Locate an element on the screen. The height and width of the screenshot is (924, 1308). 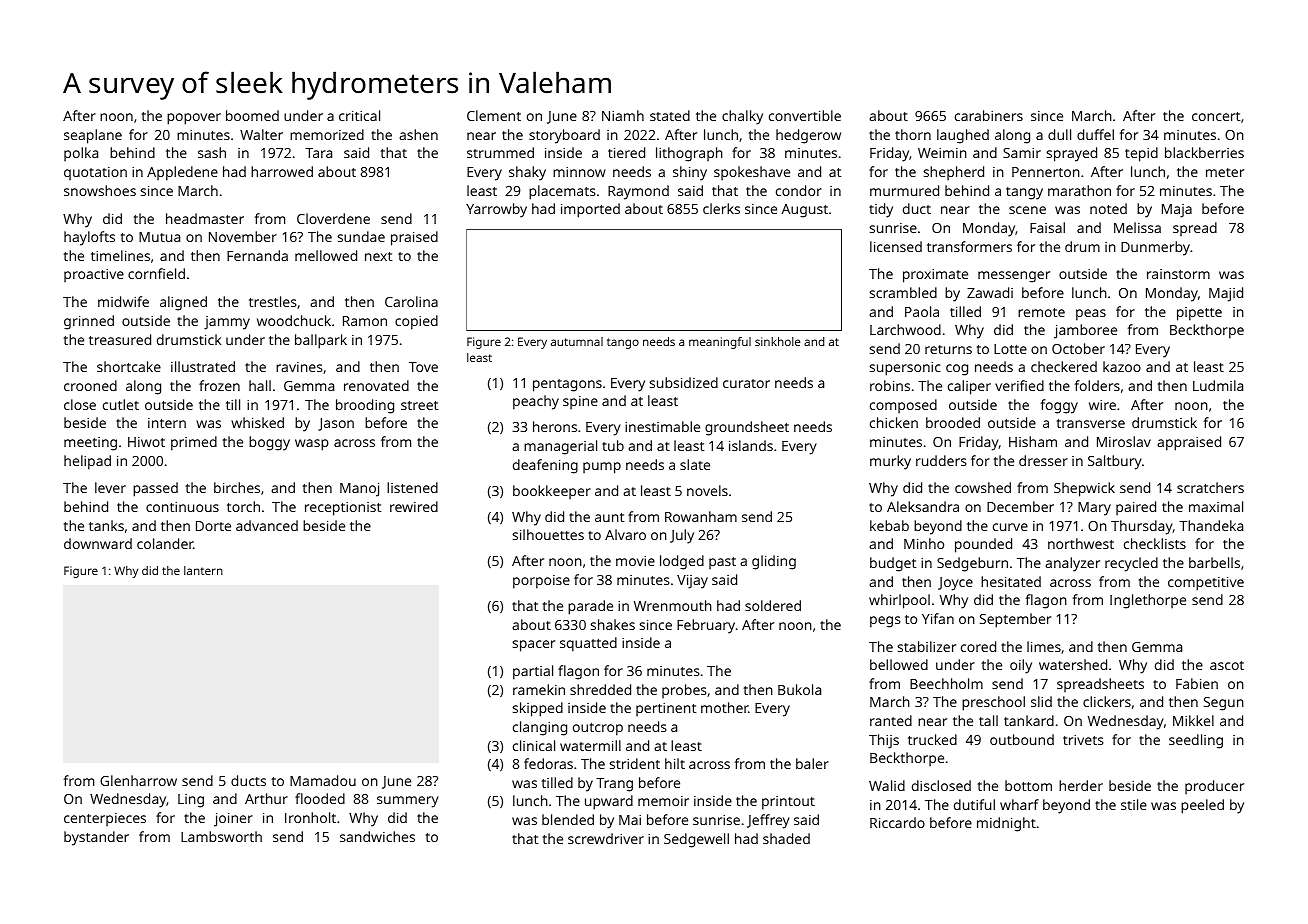
downward is located at coordinates (98, 543).
